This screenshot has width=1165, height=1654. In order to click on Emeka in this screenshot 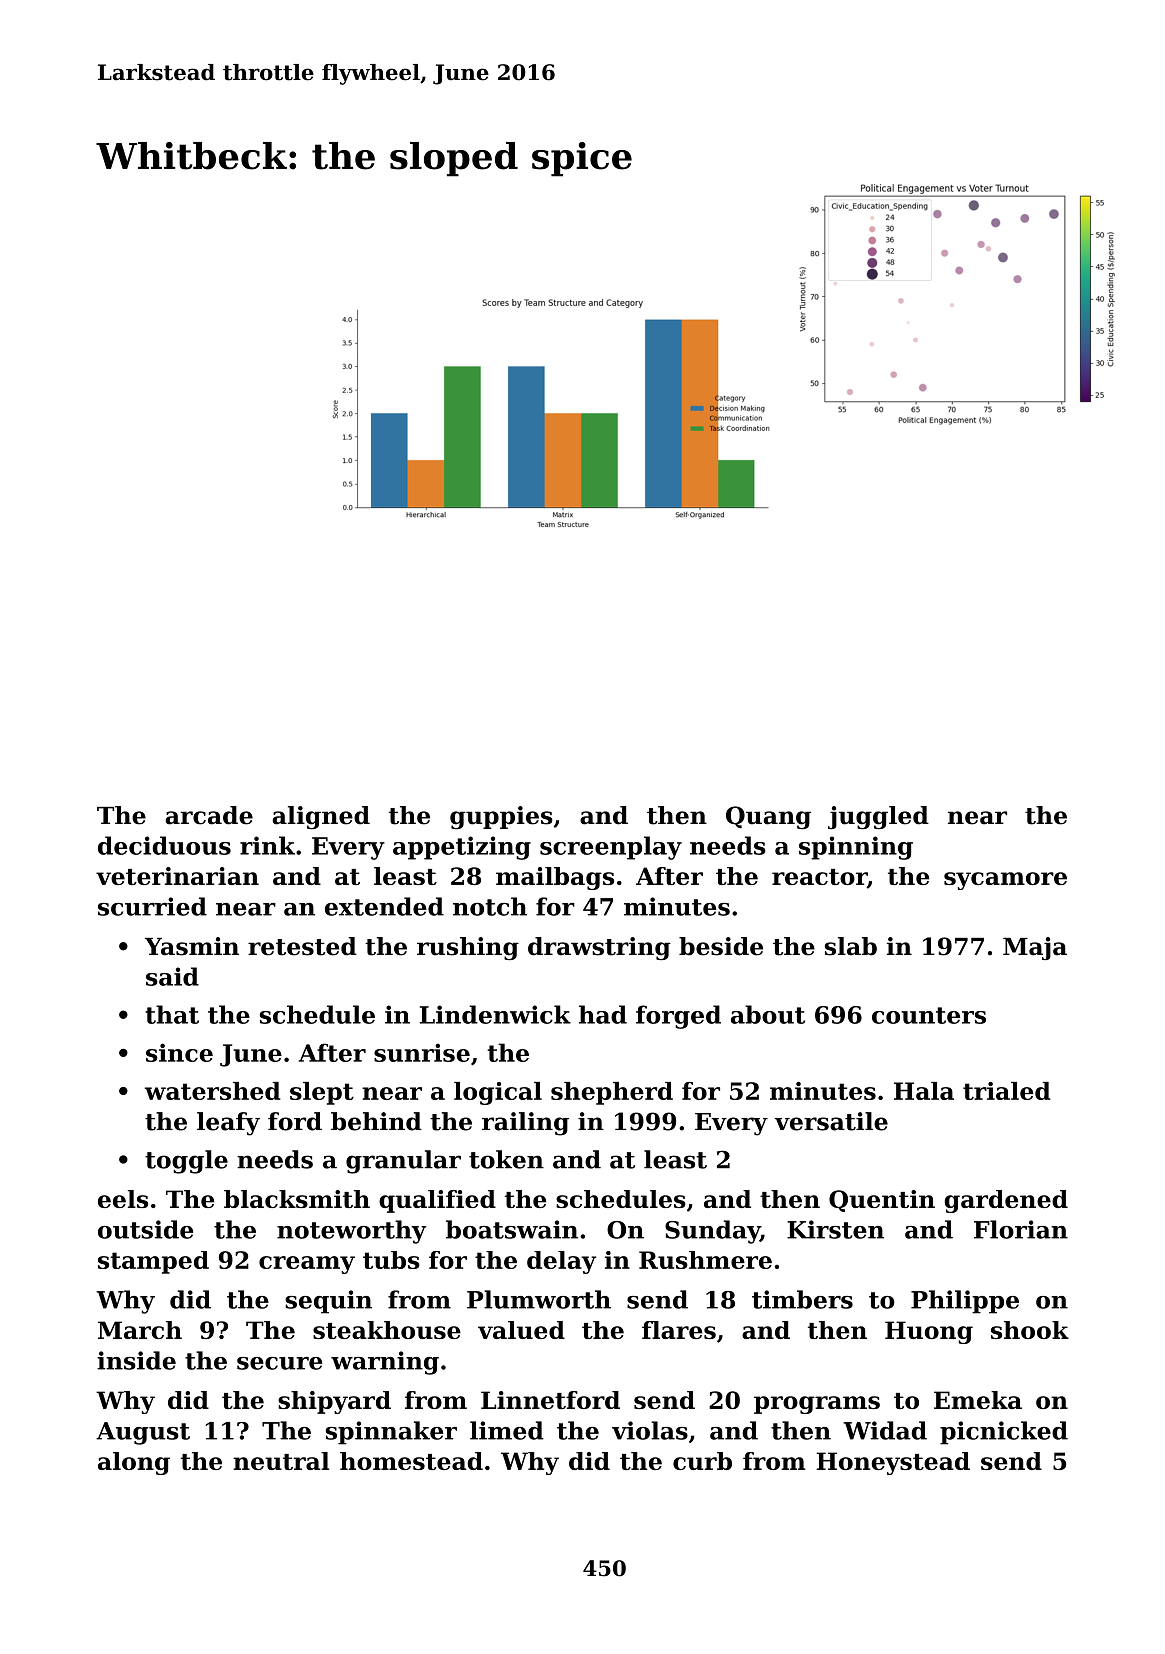, I will do `click(978, 1400)`.
